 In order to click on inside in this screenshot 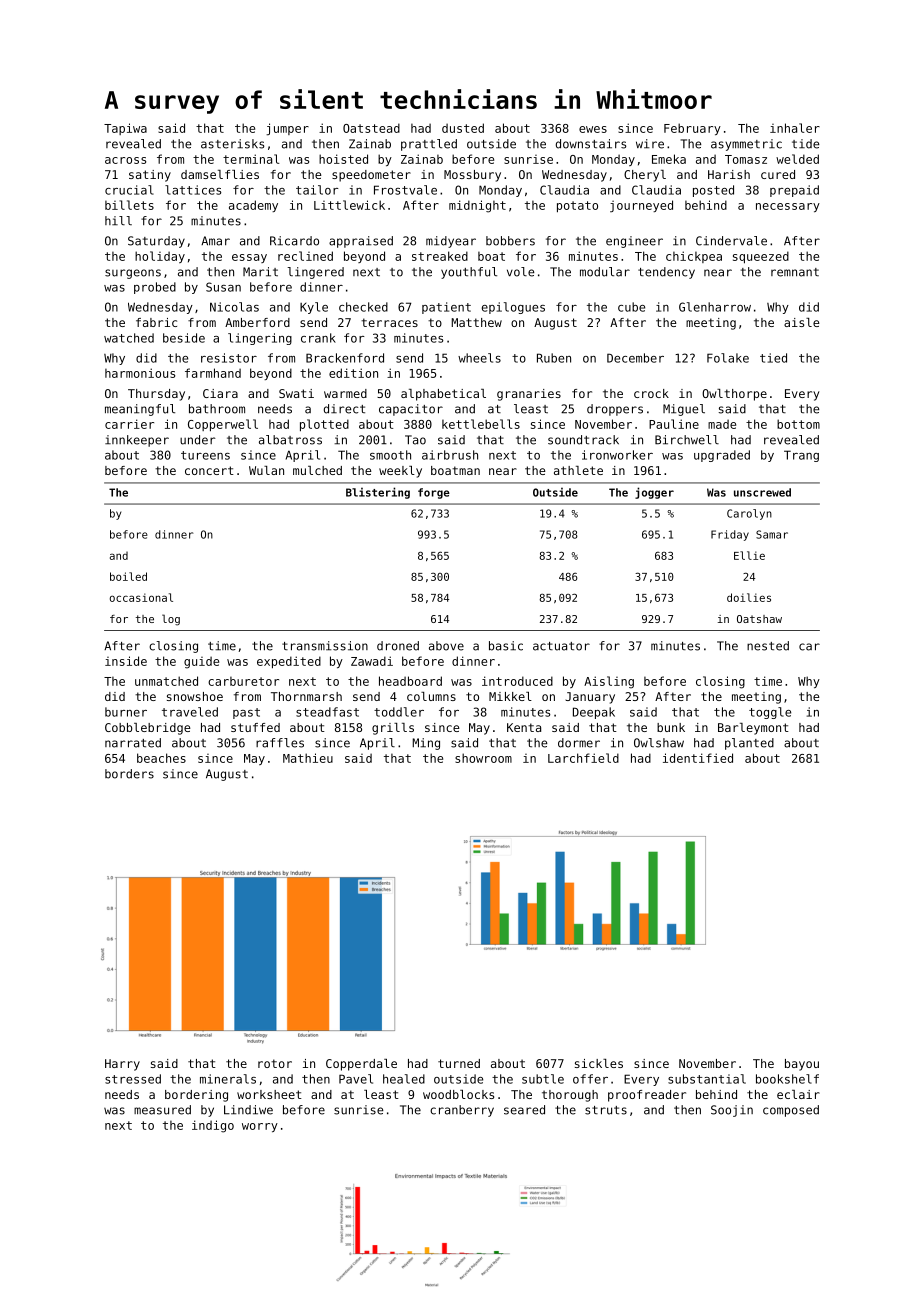, I will do `click(126, 661)`.
